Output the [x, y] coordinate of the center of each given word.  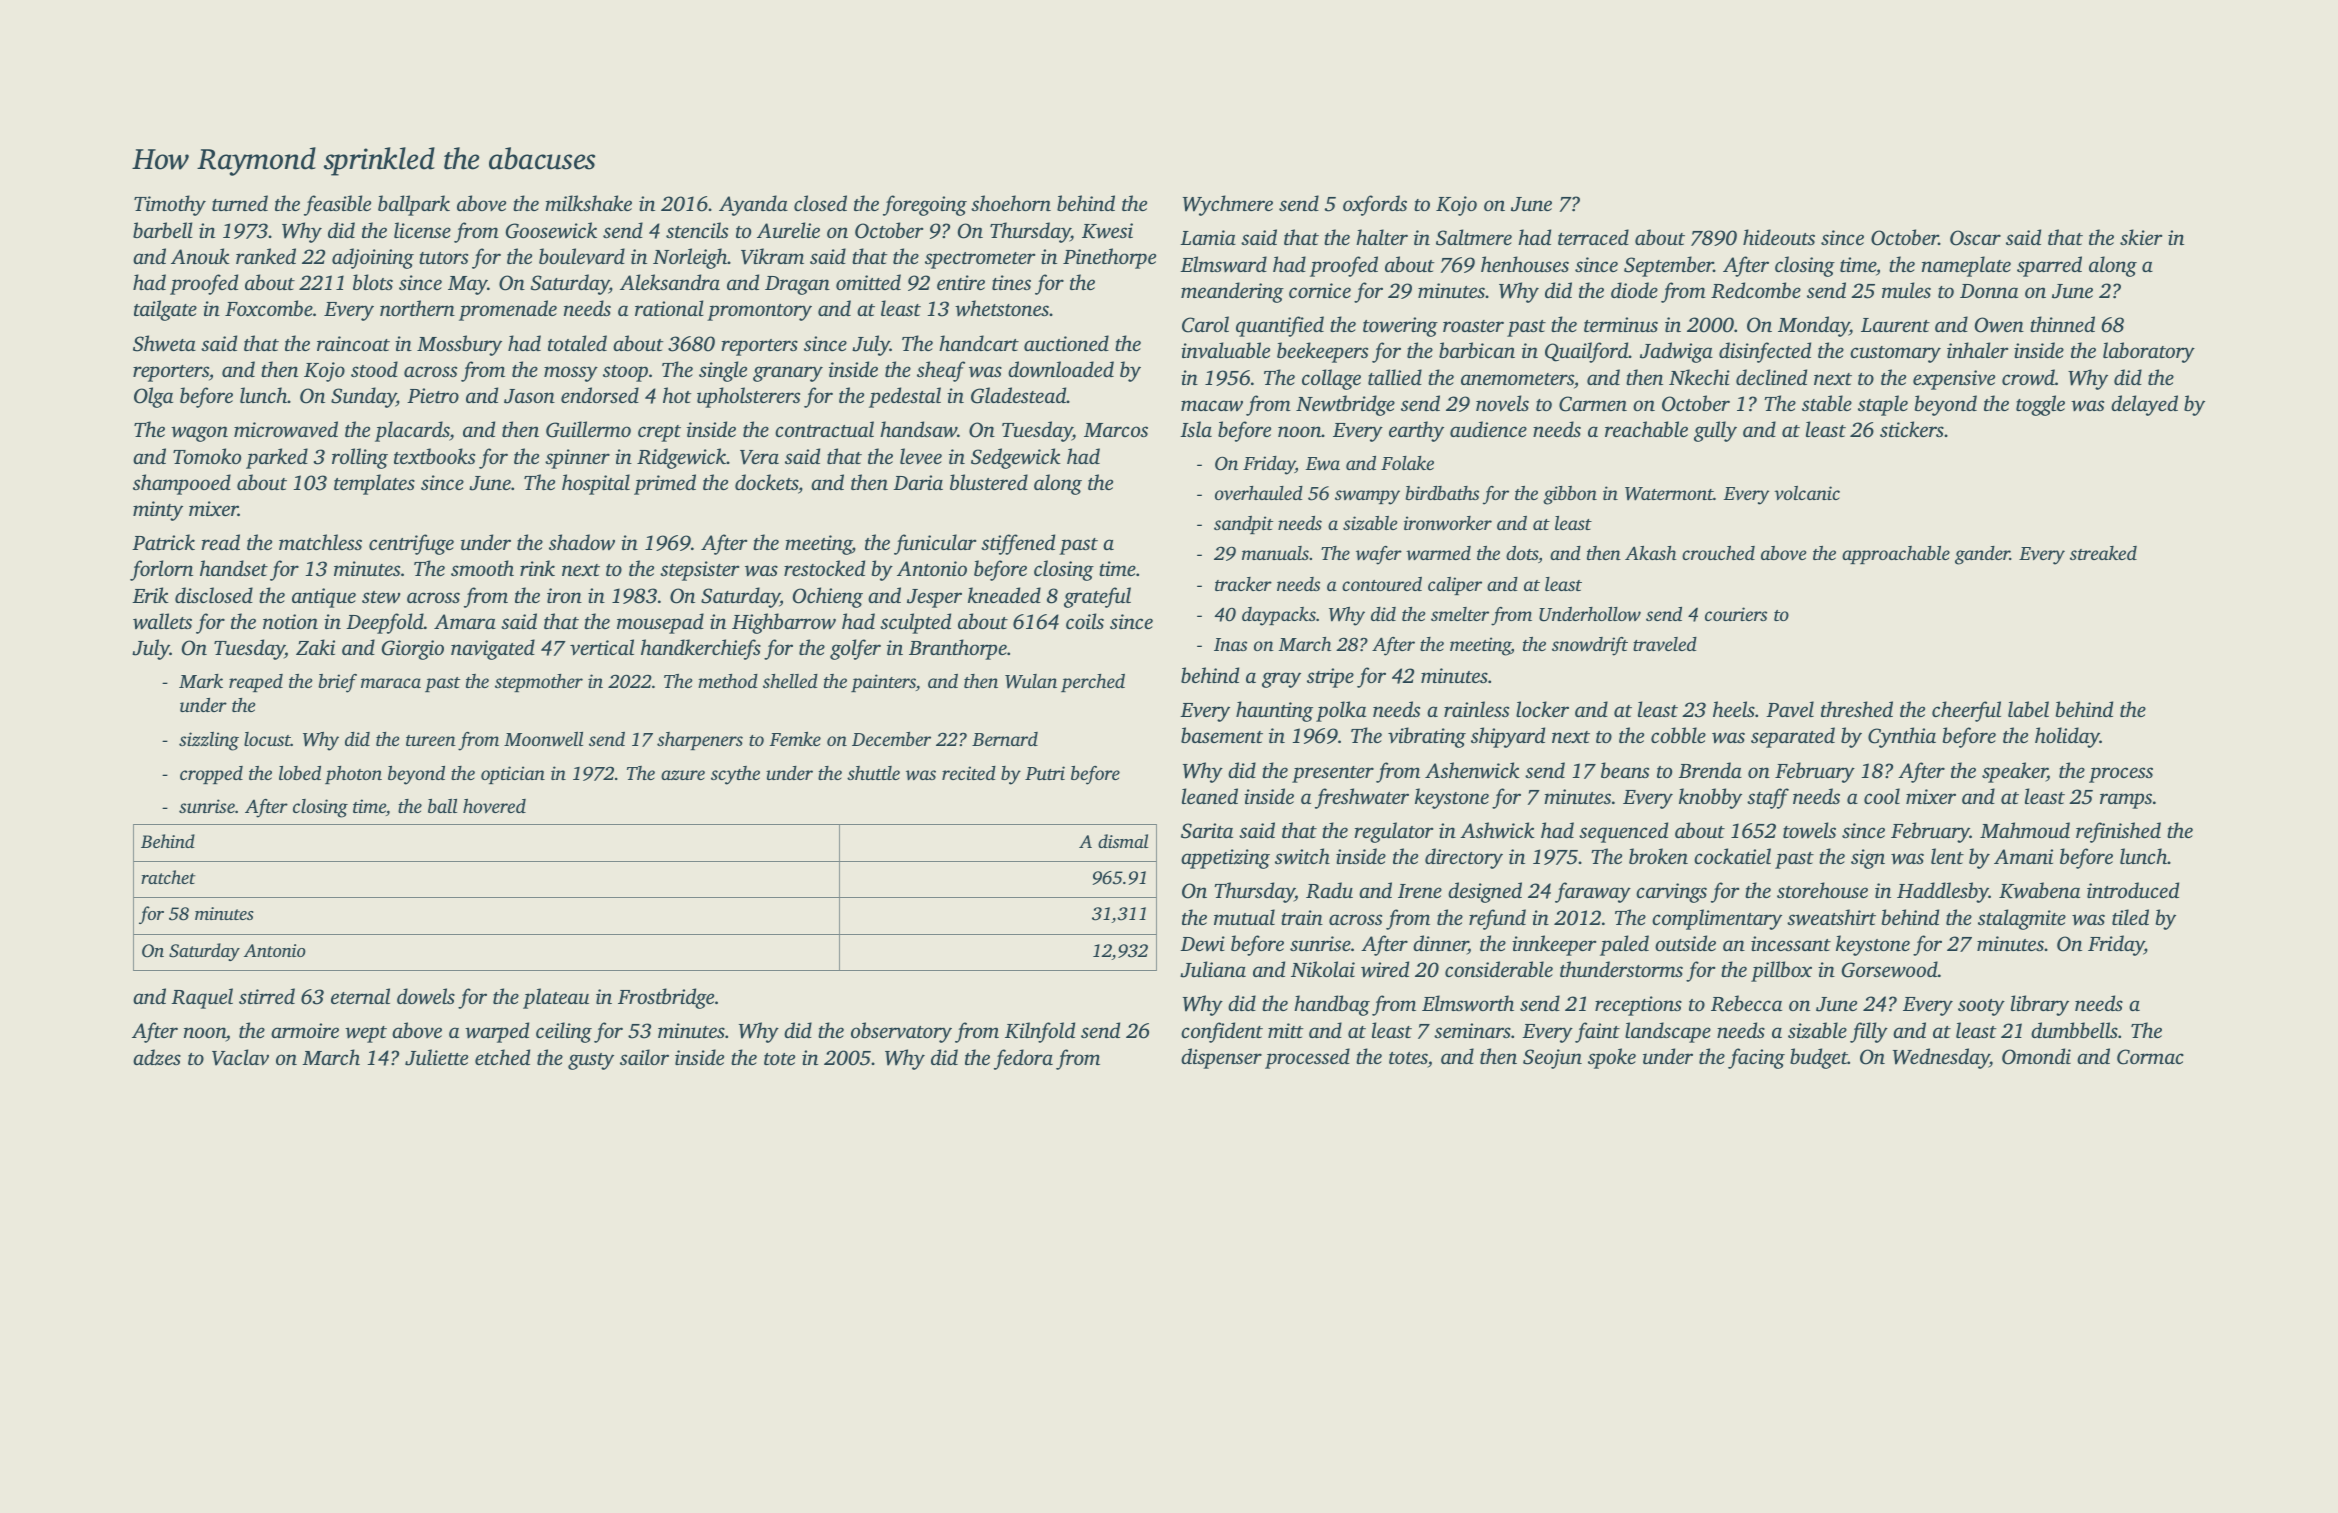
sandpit [1243, 525]
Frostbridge [666, 998]
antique [324, 598]
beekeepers [1322, 352]
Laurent [1895, 325]
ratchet [168, 877]
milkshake [588, 203]
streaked [2103, 553]
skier [2141, 237]
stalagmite [2022, 919]
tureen [431, 740]
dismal [1123, 841]
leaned [1210, 796]
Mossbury [459, 345]
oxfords [1375, 205]
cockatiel [1732, 856]
